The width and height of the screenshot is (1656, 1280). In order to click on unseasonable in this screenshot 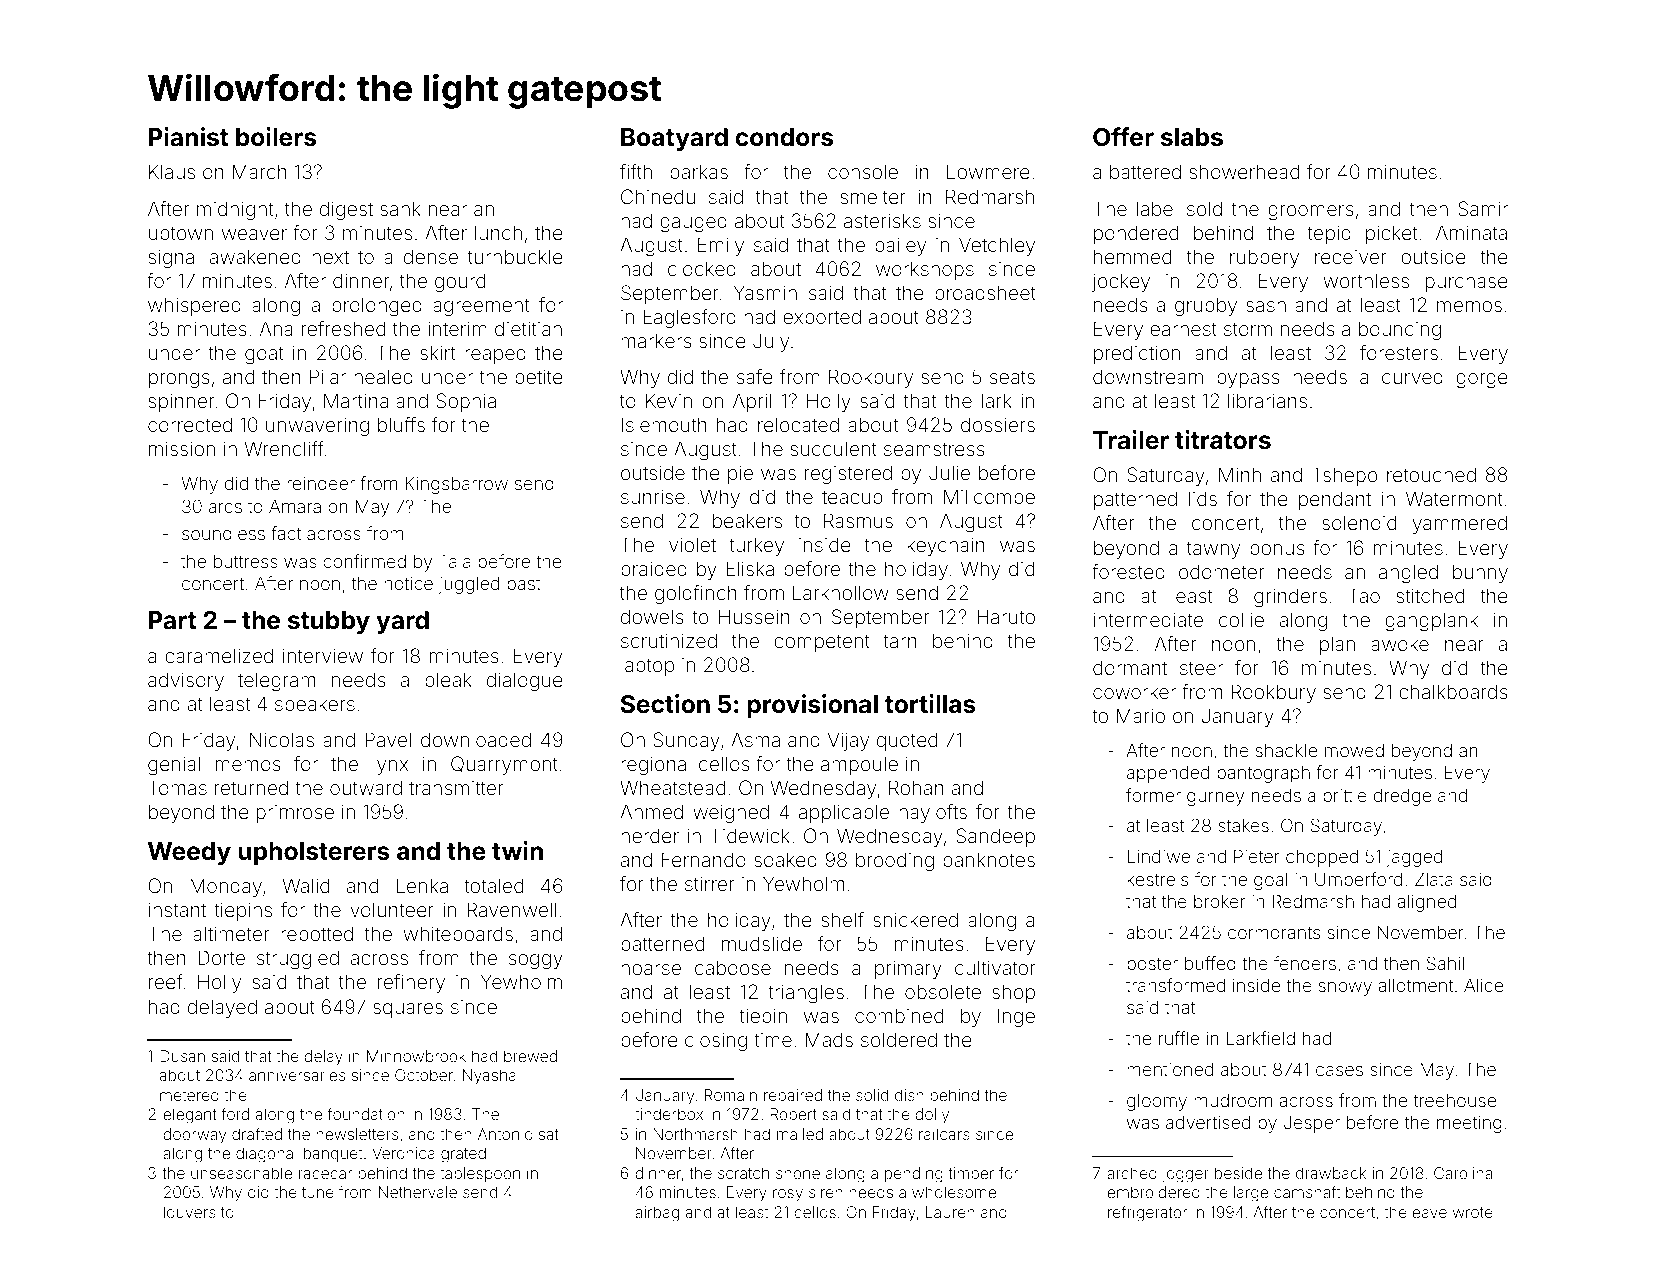, I will do `click(241, 1173)`.
